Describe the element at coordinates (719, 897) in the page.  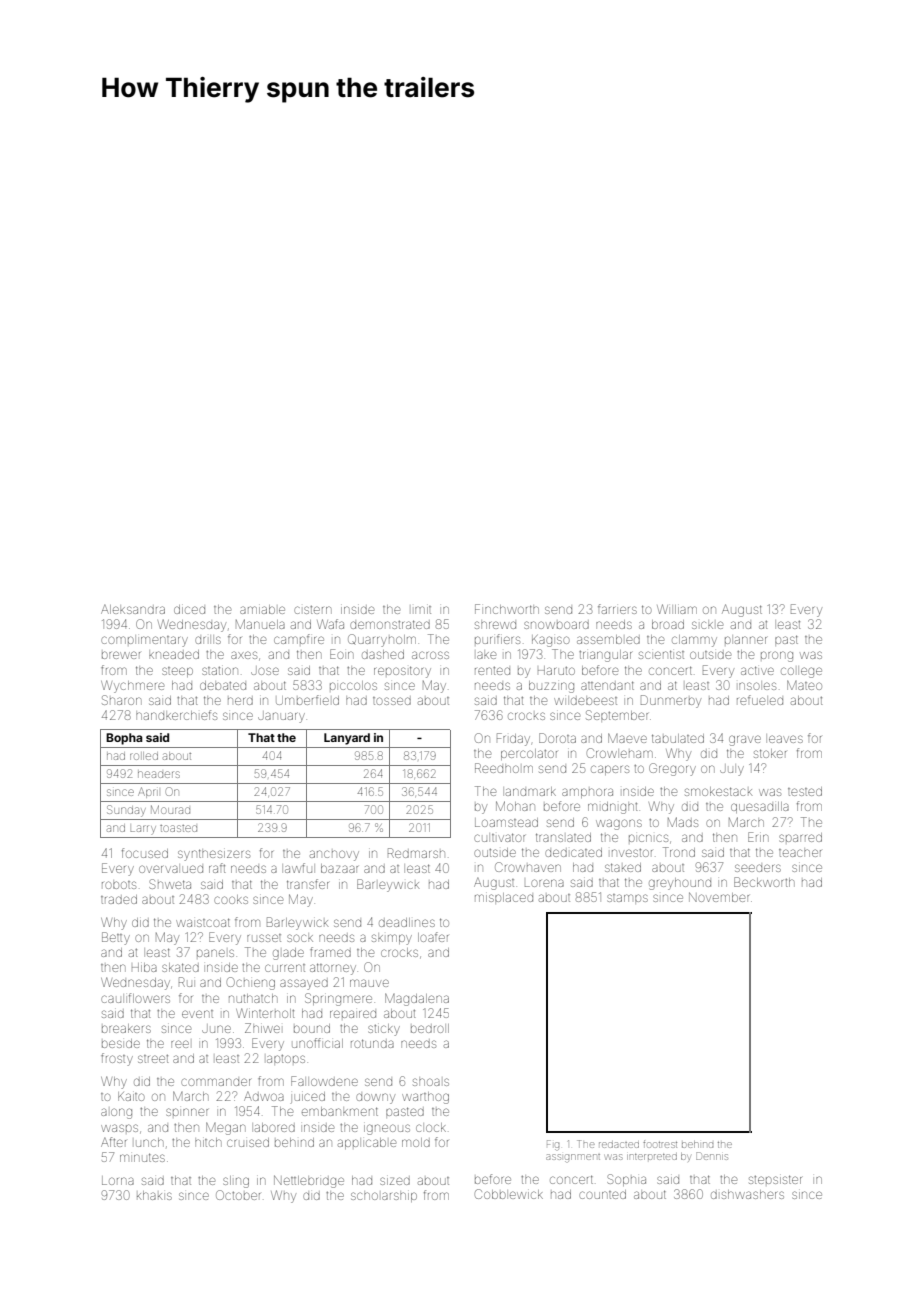
I see `November` at that location.
